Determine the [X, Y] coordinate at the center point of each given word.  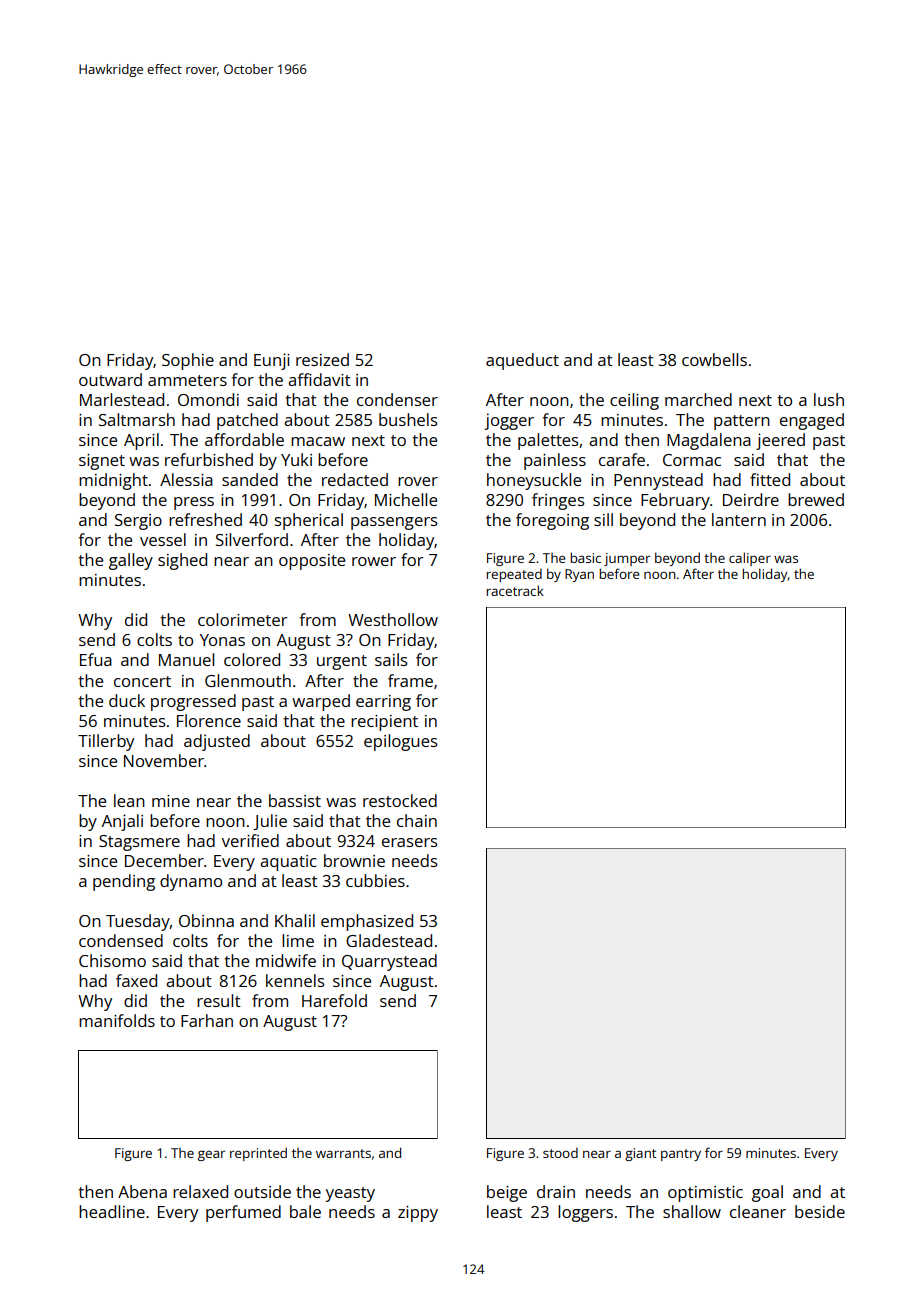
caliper [750, 559]
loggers [585, 1213]
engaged [812, 421]
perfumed [243, 1213]
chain [417, 820]
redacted [355, 479]
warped [321, 702]
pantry [681, 1155]
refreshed [205, 519]
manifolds [117, 1020]
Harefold [334, 1000]
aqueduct [522, 361]
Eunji [272, 361]
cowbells [714, 359]
